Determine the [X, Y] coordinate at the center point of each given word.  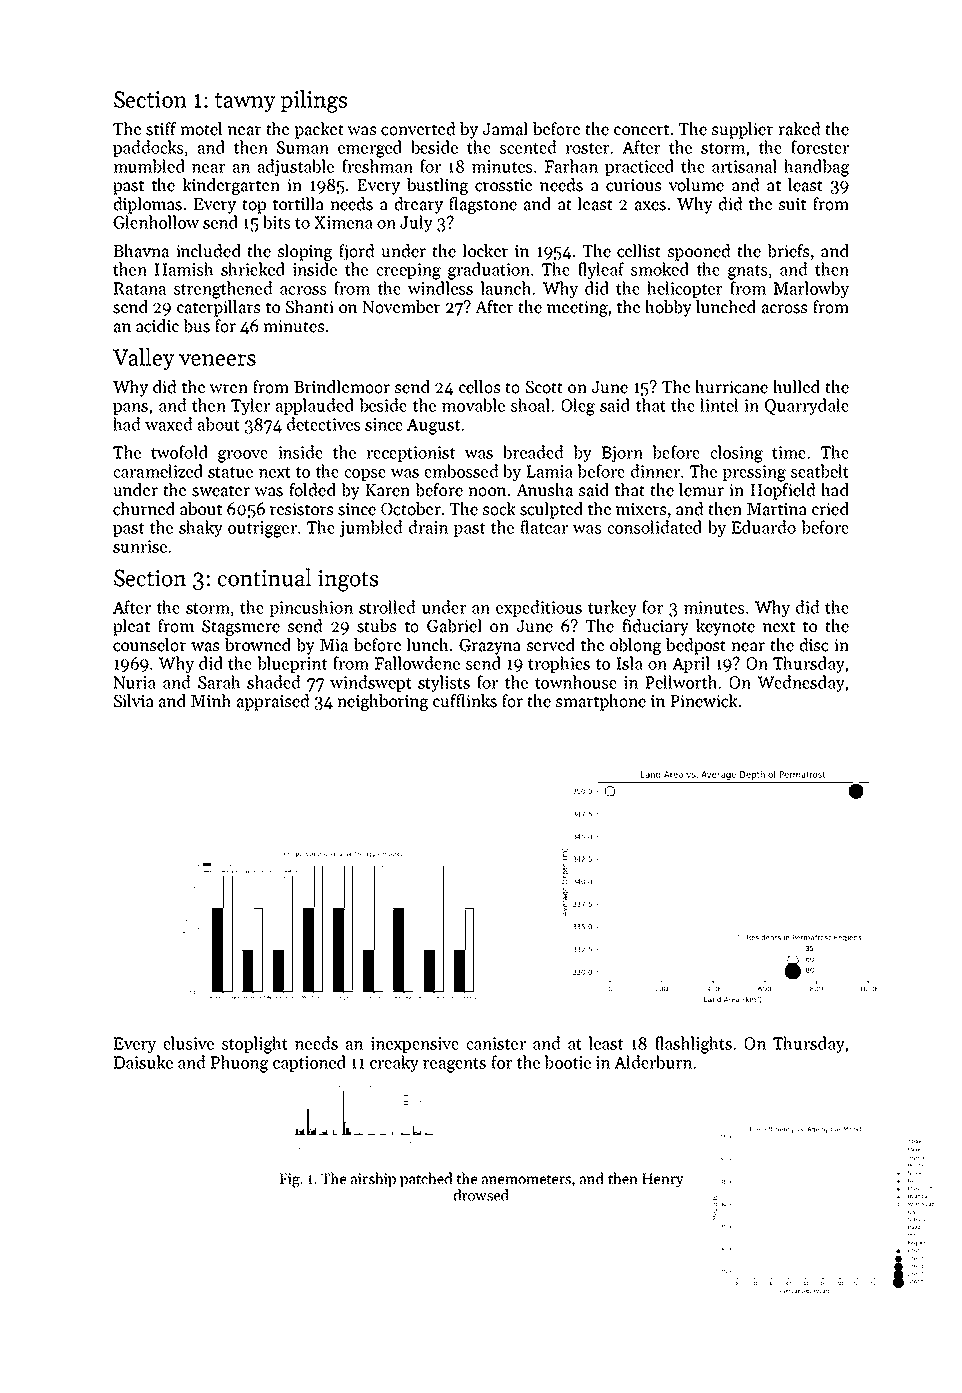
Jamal [505, 129]
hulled [796, 387]
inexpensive [415, 1045]
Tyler [250, 406]
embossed [461, 471]
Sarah [219, 682]
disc [814, 645]
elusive [188, 1043]
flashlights [693, 1045]
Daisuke [143, 1062]
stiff [161, 129]
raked [799, 129]
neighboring [382, 702]
